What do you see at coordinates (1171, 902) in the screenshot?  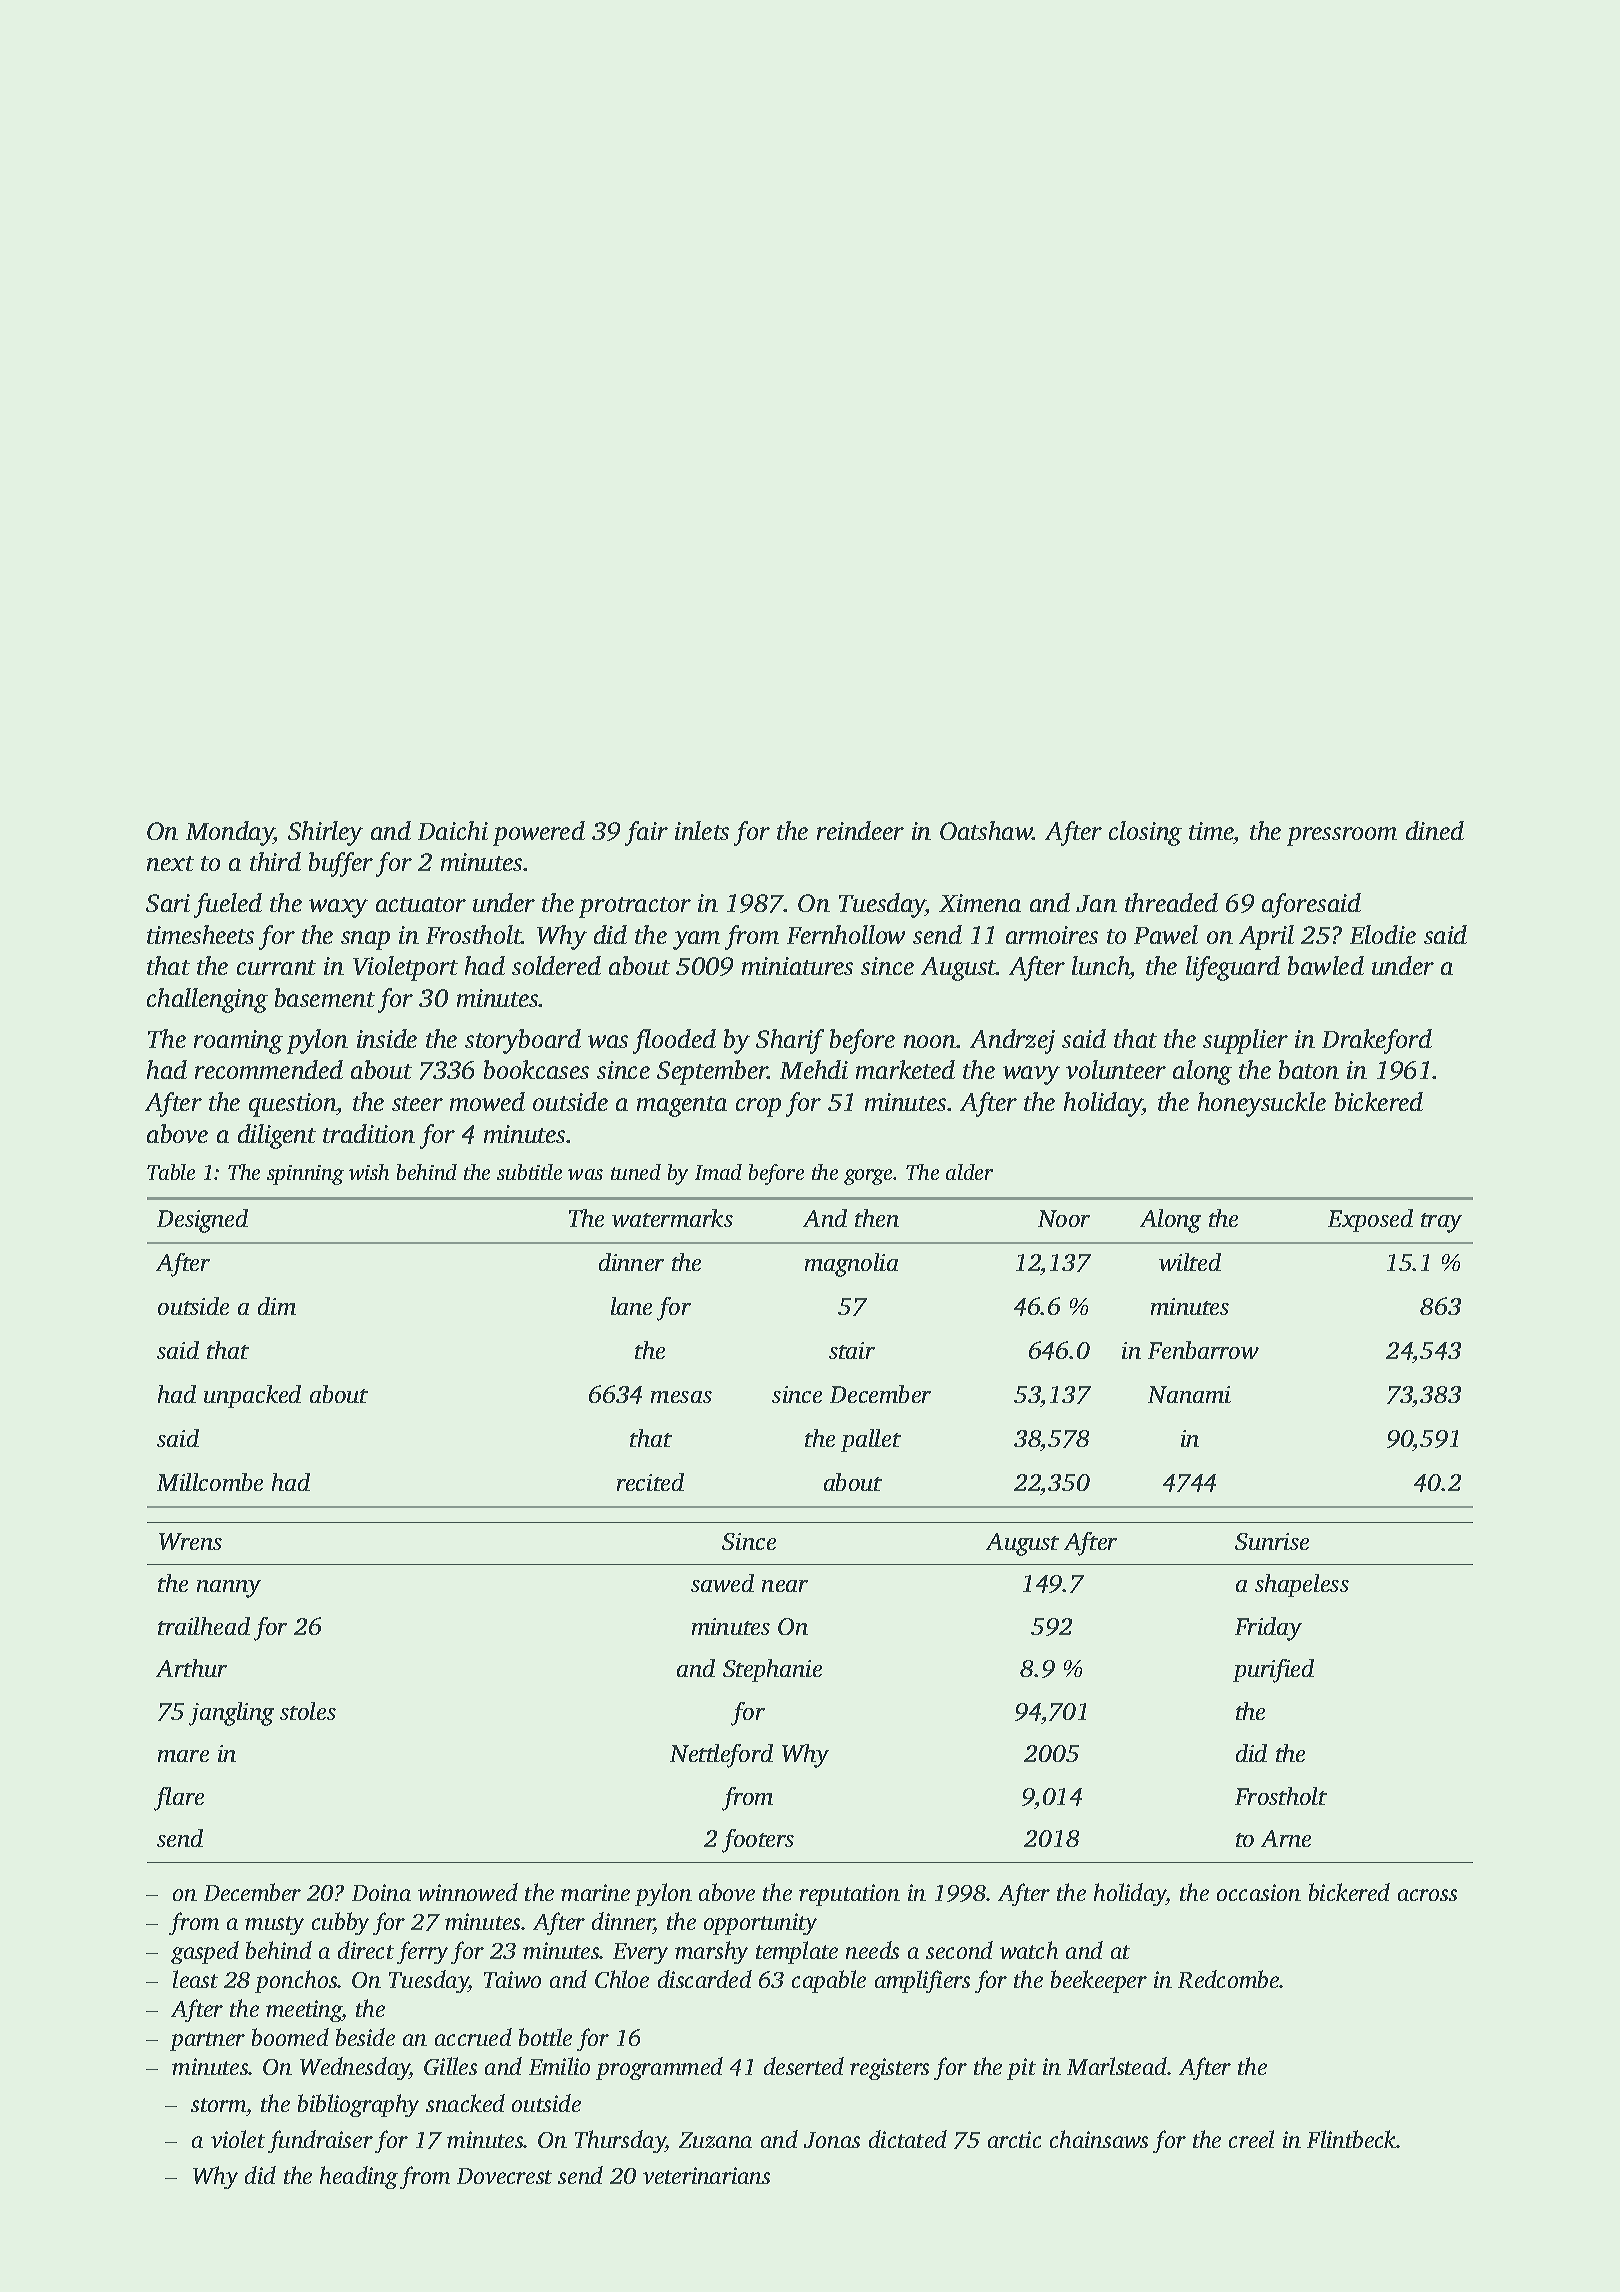 I see `threaded` at bounding box center [1171, 902].
